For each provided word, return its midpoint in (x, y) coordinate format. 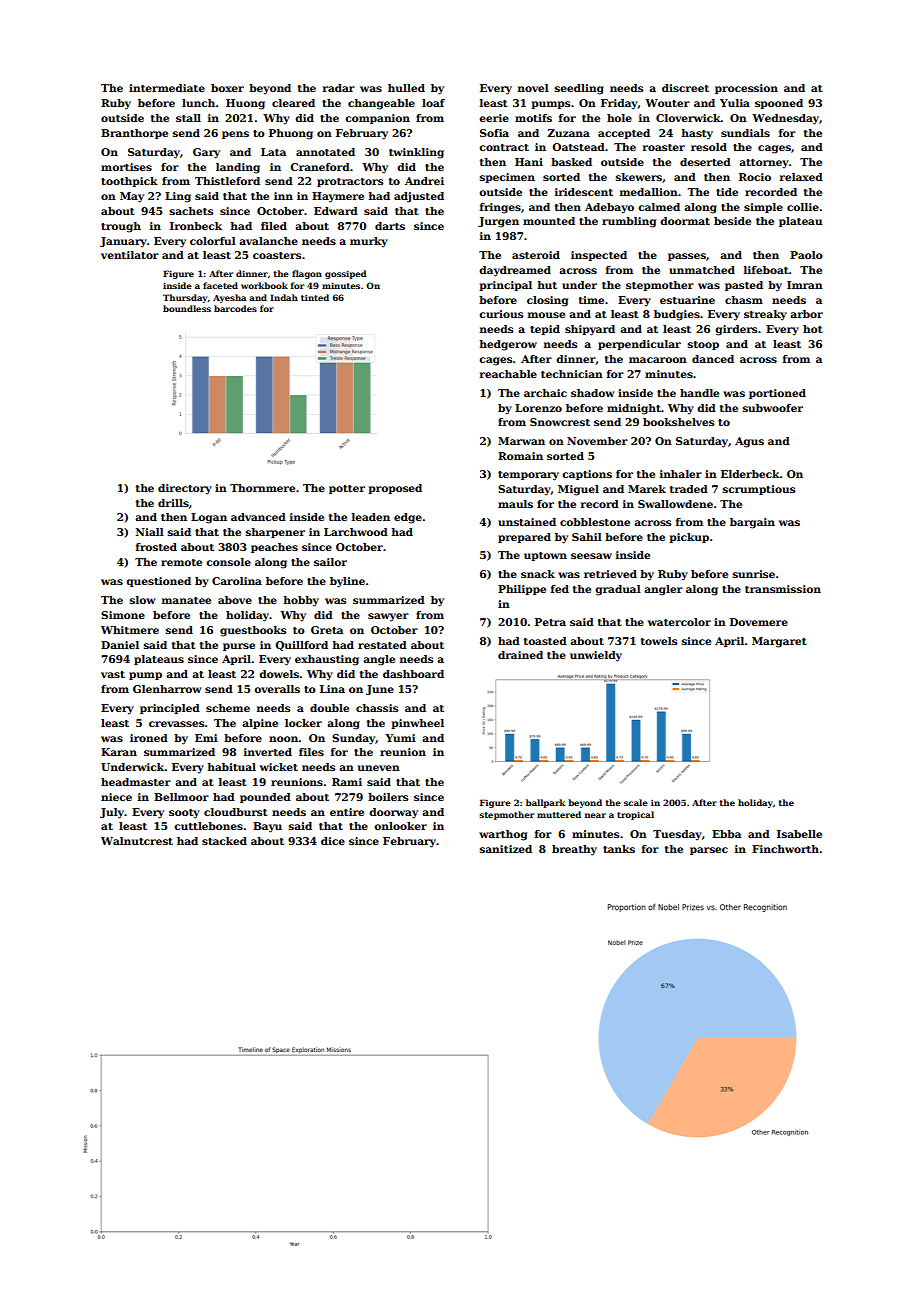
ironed (149, 738)
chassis (377, 708)
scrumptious (759, 490)
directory (185, 489)
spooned (779, 104)
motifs (533, 118)
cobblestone (595, 522)
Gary (206, 153)
